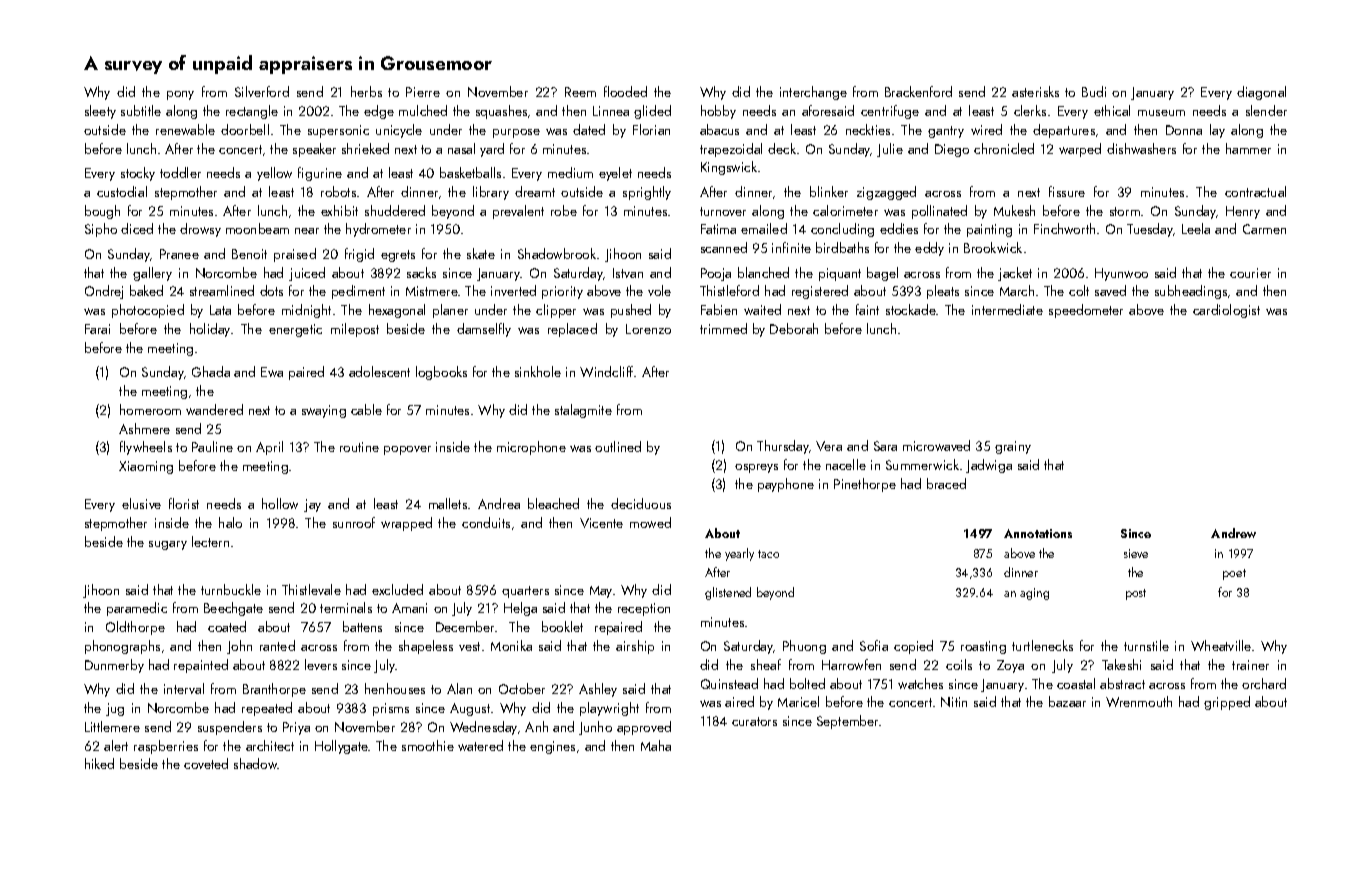 Image resolution: width=1372 pixels, height=887 pixels. I want to click on stocky, so click(138, 174).
